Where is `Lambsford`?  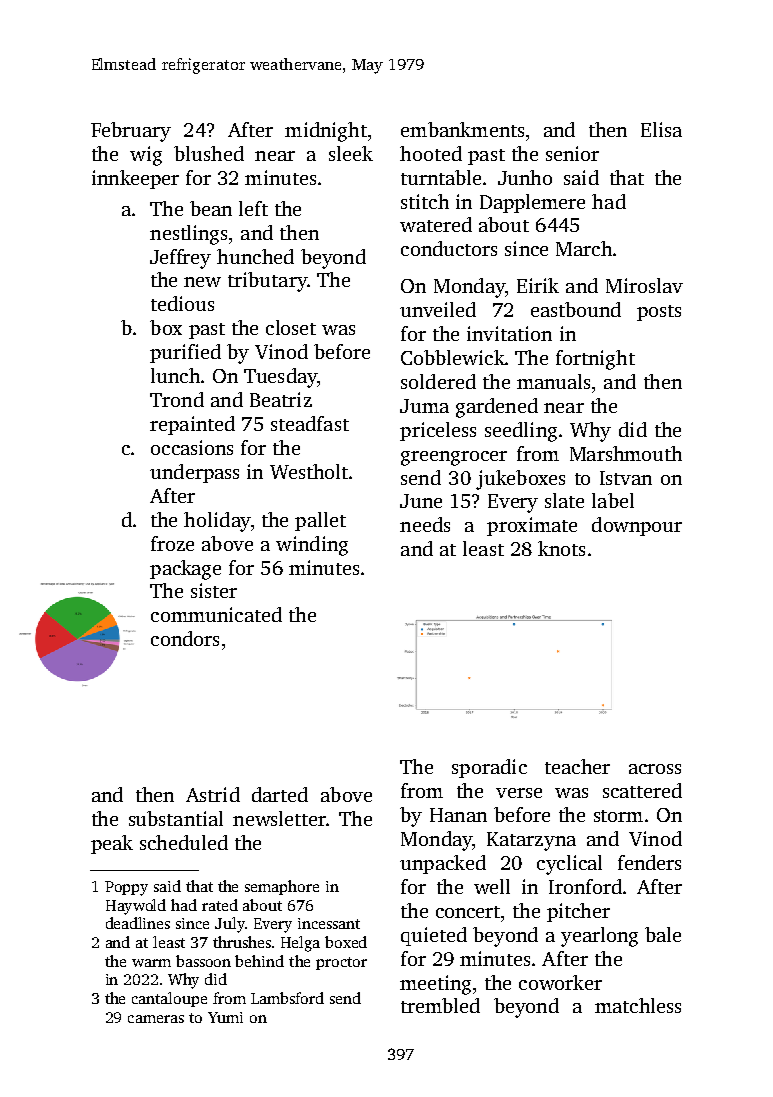 Lambsford is located at coordinates (287, 998).
